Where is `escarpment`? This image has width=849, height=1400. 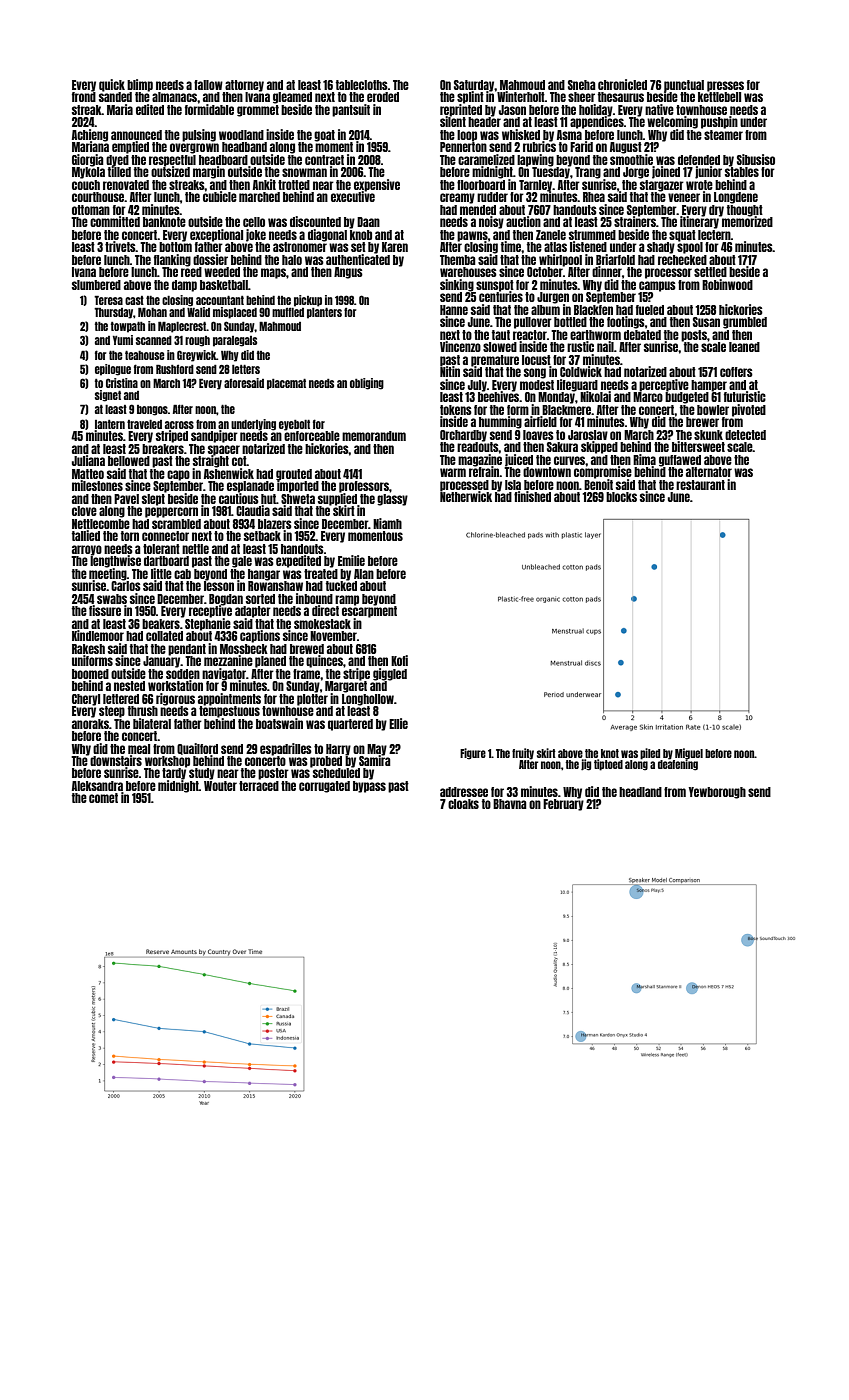
escarpment is located at coordinates (369, 612).
